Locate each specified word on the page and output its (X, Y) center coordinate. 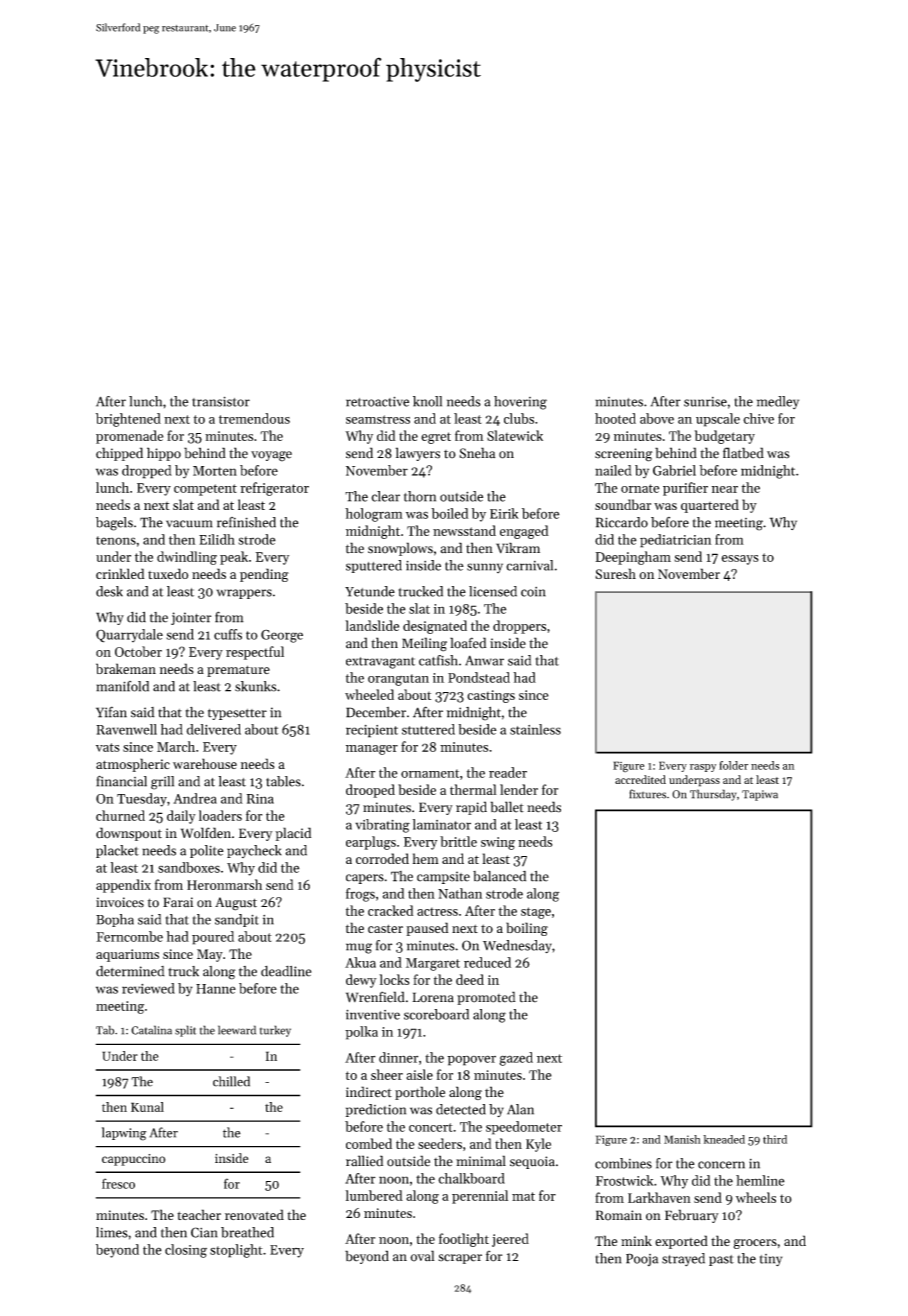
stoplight (236, 1251)
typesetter (237, 714)
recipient (372, 731)
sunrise (705, 402)
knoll (427, 401)
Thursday (713, 795)
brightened (128, 420)
